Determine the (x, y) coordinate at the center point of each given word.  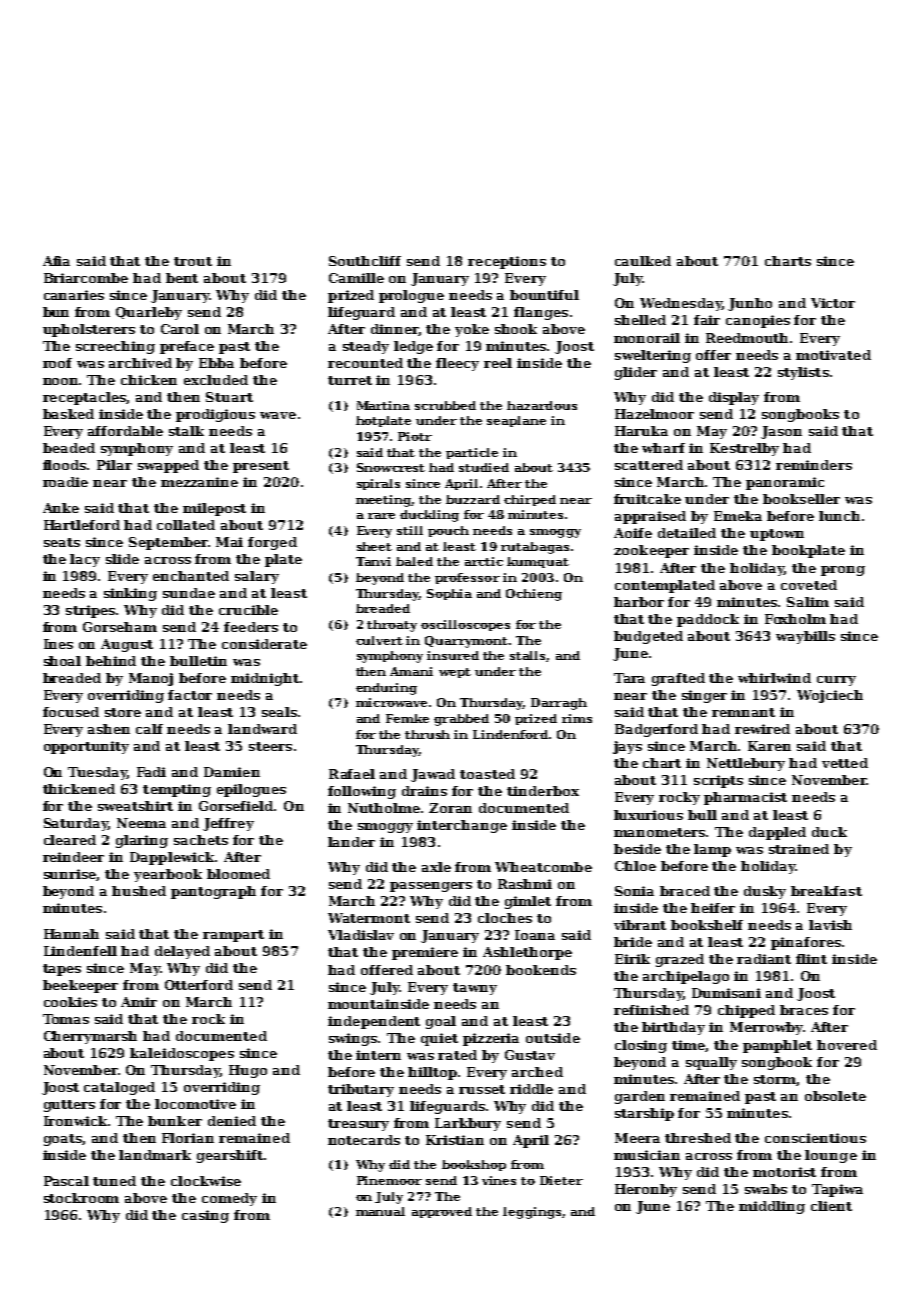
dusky (765, 892)
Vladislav (361, 935)
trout (193, 261)
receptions (507, 262)
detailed (687, 533)
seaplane (516, 421)
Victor (833, 303)
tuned (114, 1181)
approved (442, 1212)
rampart (233, 936)
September (168, 543)
